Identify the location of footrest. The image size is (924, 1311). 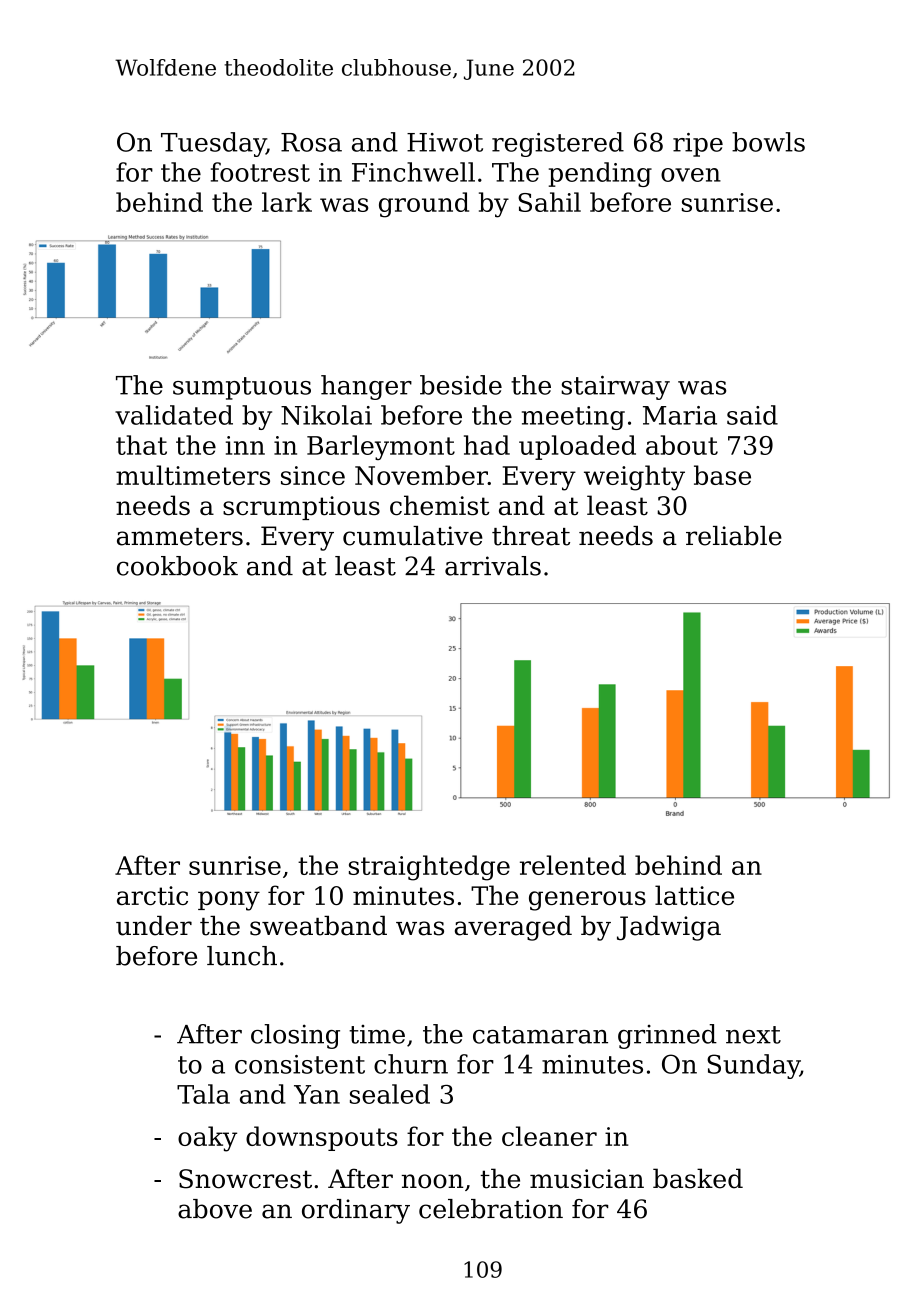
(260, 172).
